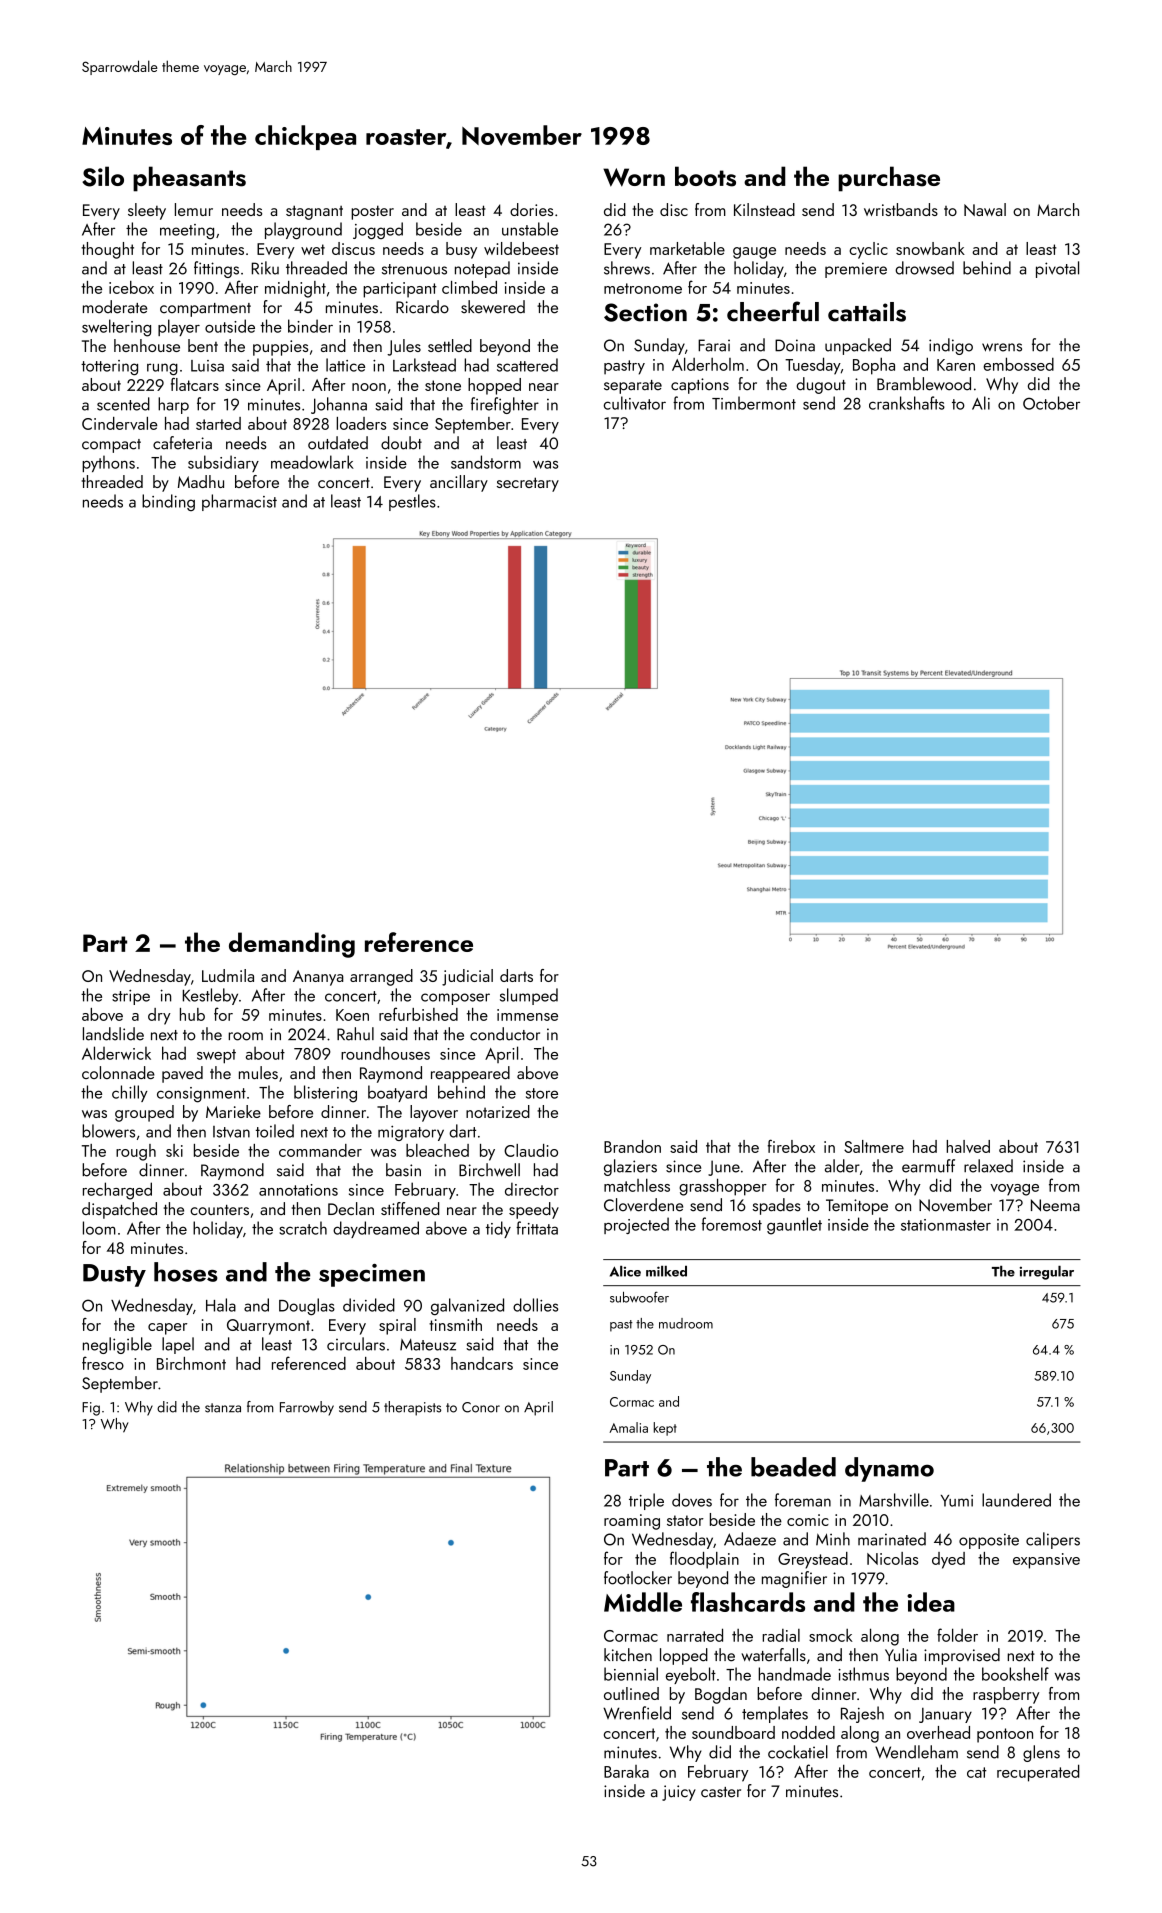 This image has height=1913, width=1162. Describe the element at coordinates (103, 176) in the image. I see `Silo` at that location.
